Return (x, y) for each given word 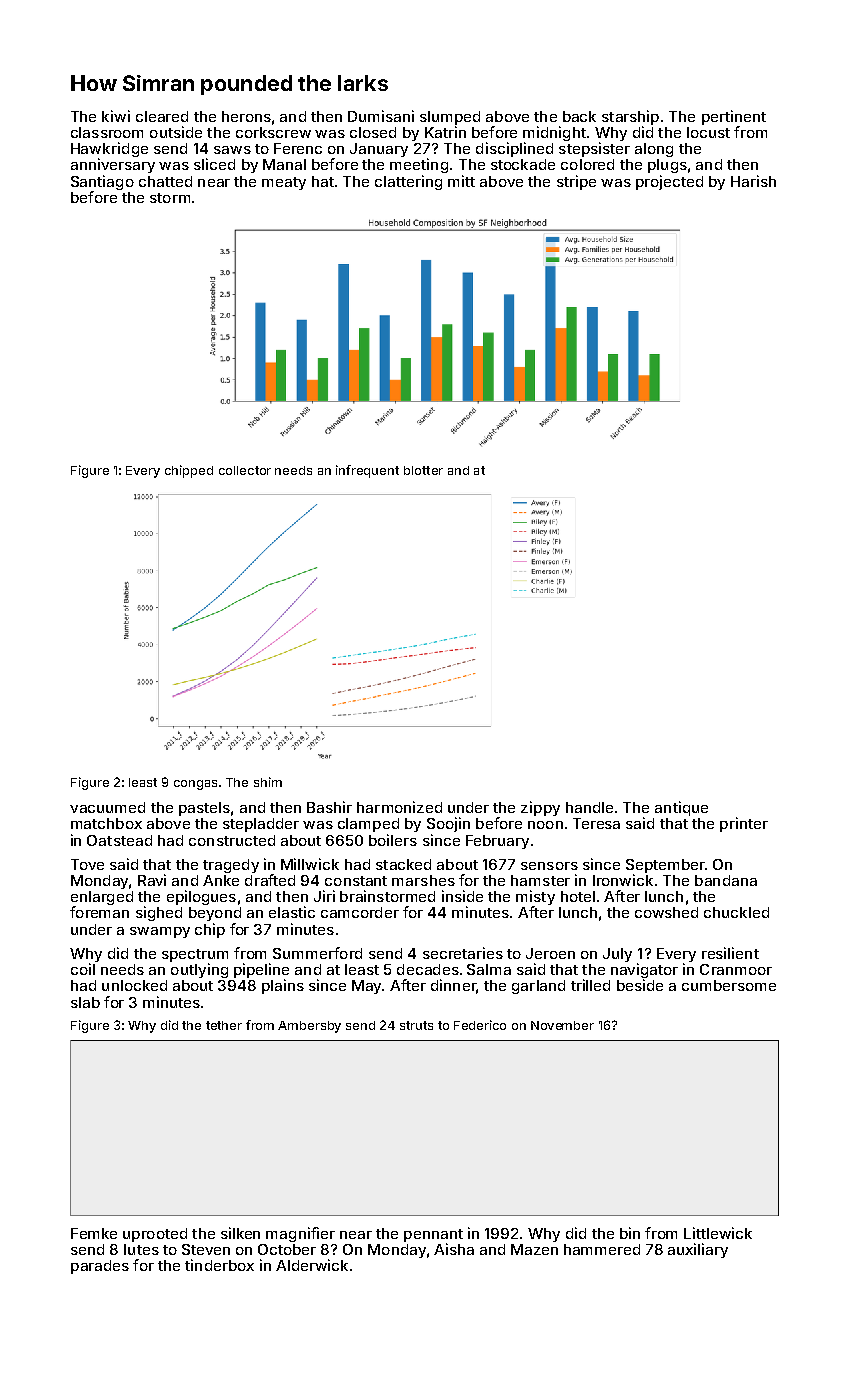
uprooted (155, 1235)
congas (195, 785)
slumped (450, 118)
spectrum (195, 955)
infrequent (367, 471)
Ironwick (623, 880)
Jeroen (550, 953)
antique (681, 808)
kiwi (116, 116)
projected (669, 182)
